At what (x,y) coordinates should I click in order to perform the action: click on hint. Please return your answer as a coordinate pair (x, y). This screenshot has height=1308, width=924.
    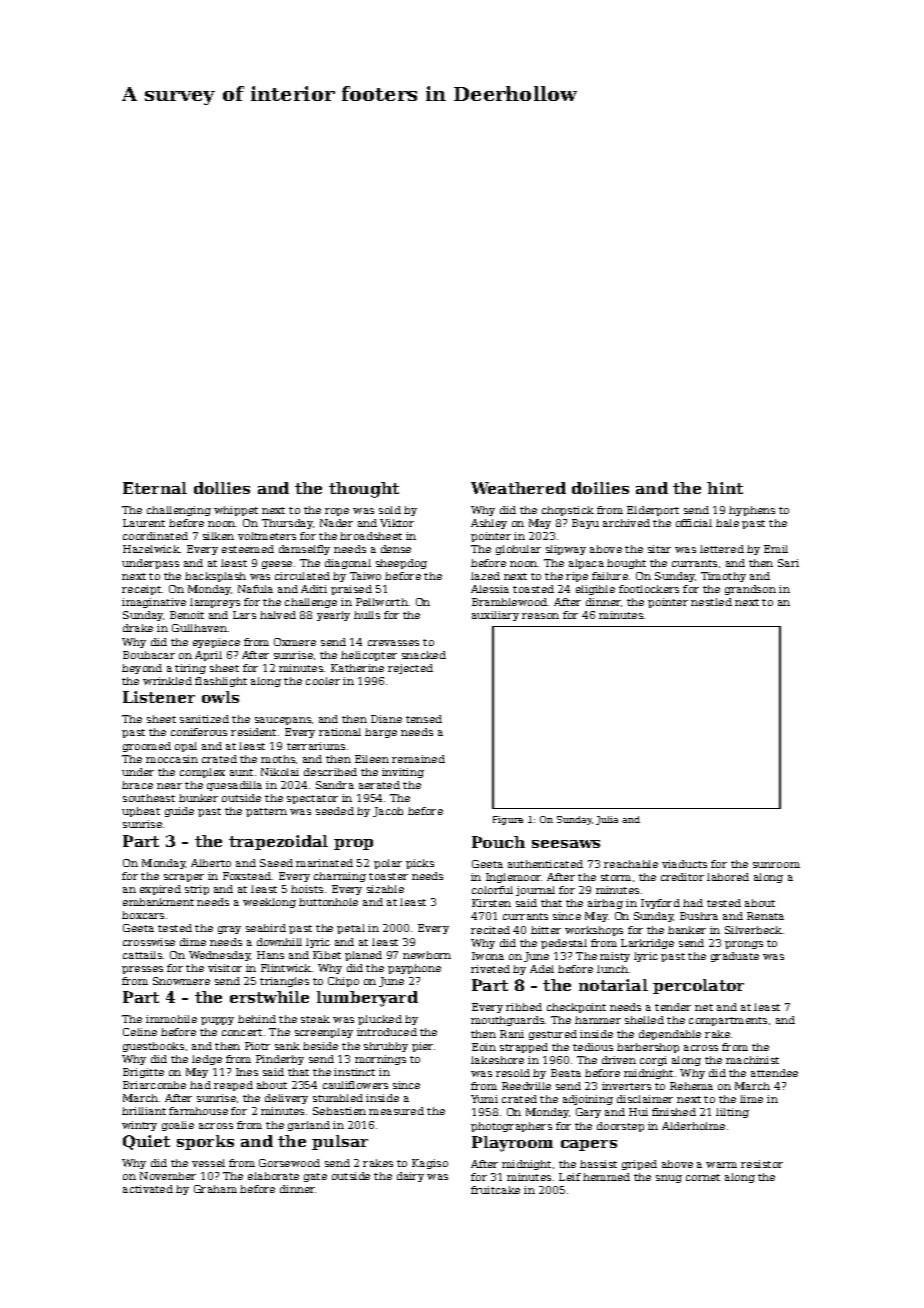
    Looking at the image, I should click on (725, 488).
